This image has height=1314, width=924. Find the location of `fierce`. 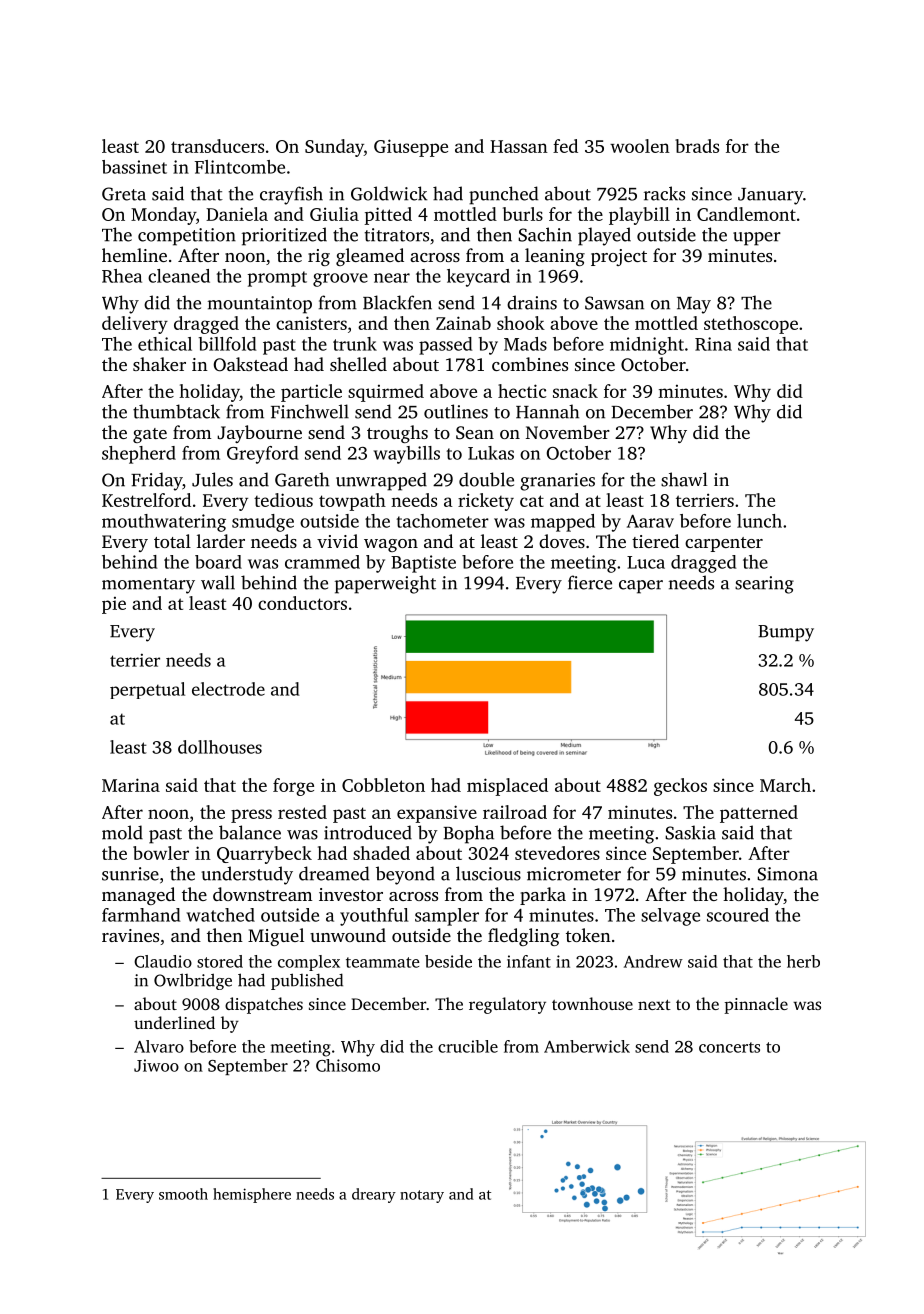

fierce is located at coordinates (590, 582).
